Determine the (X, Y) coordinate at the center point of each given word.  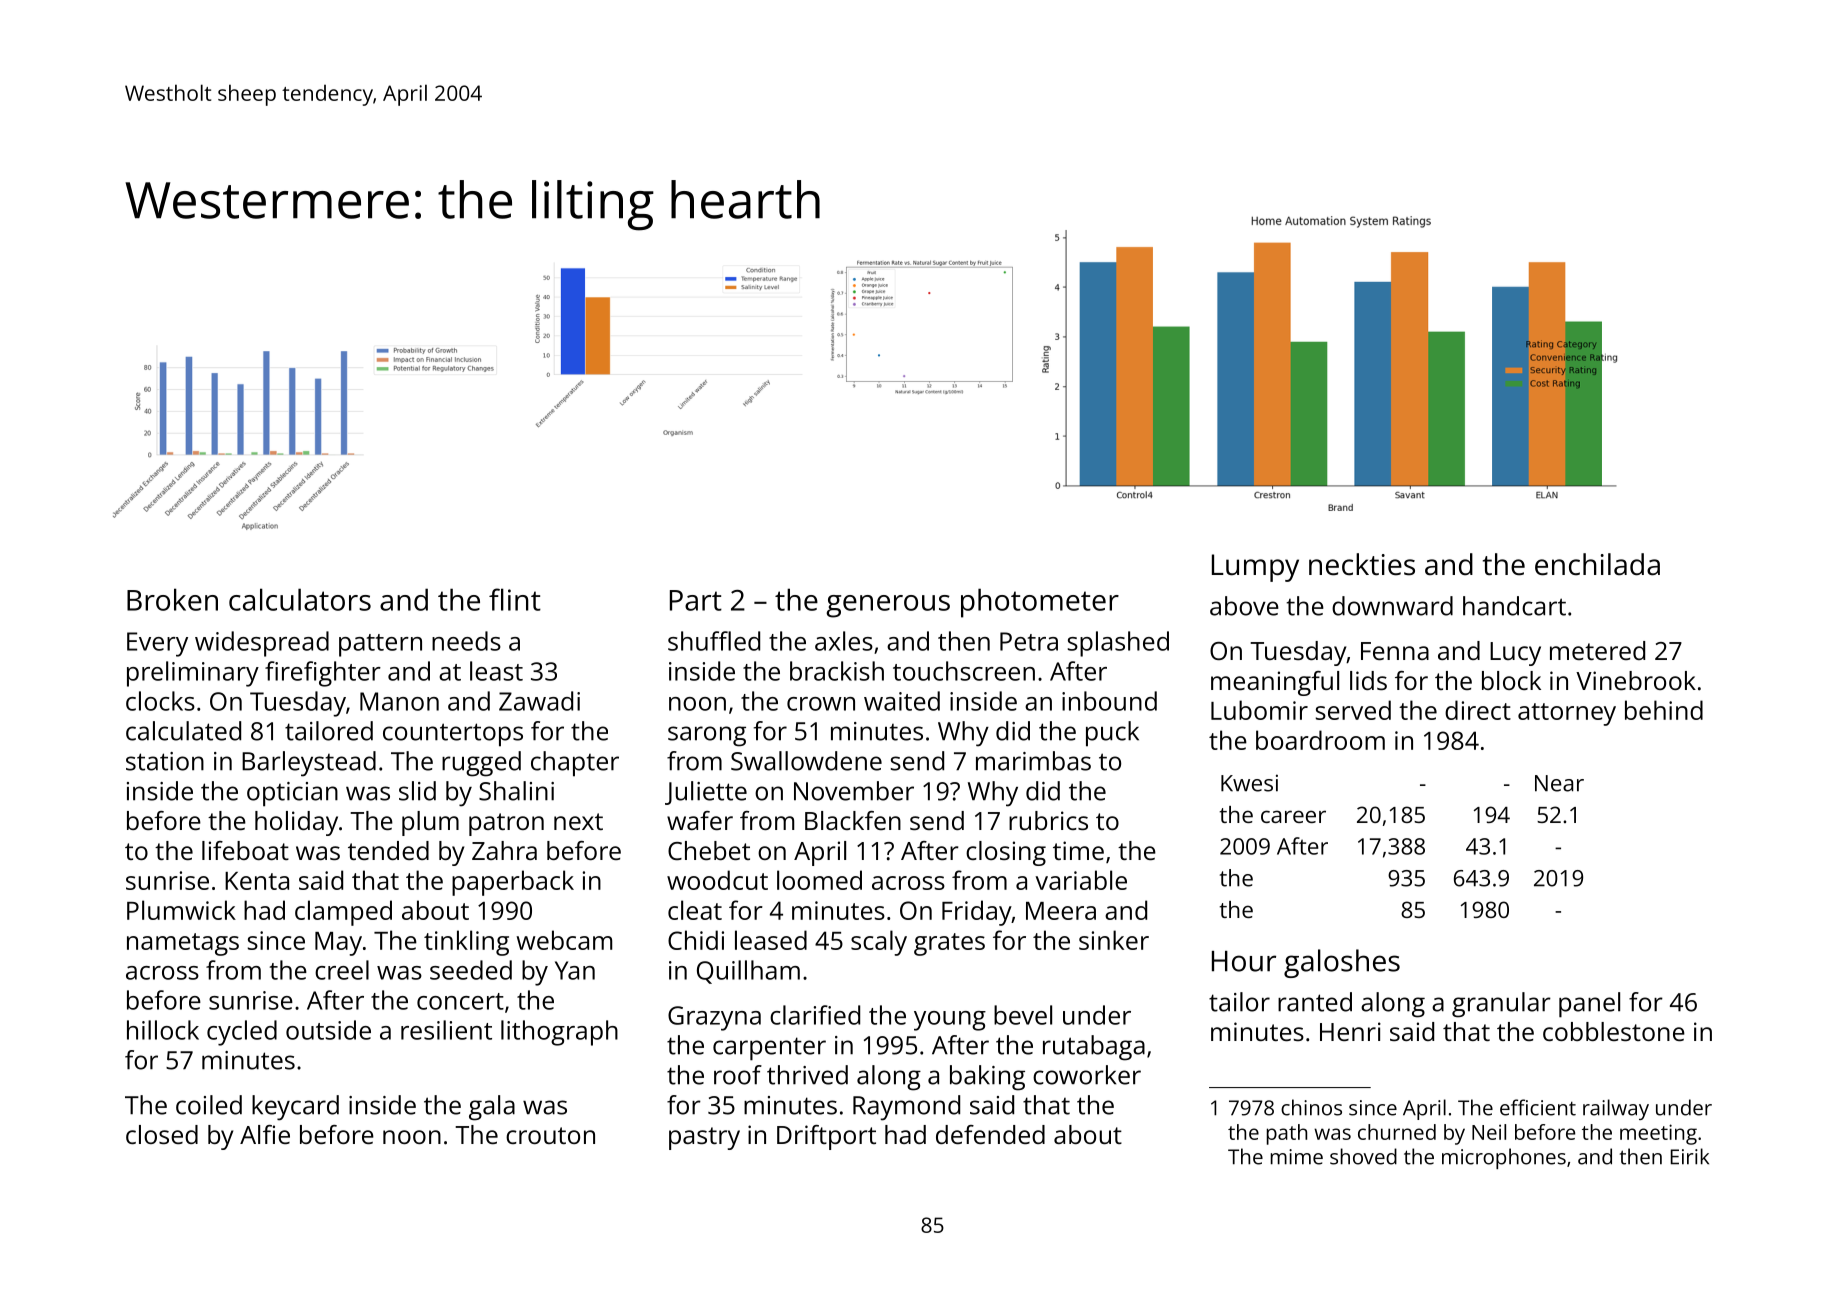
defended (990, 1134)
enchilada (1597, 564)
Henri (1350, 1031)
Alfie (265, 1134)
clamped (343, 913)
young (950, 1021)
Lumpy (1255, 568)
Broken (172, 599)
